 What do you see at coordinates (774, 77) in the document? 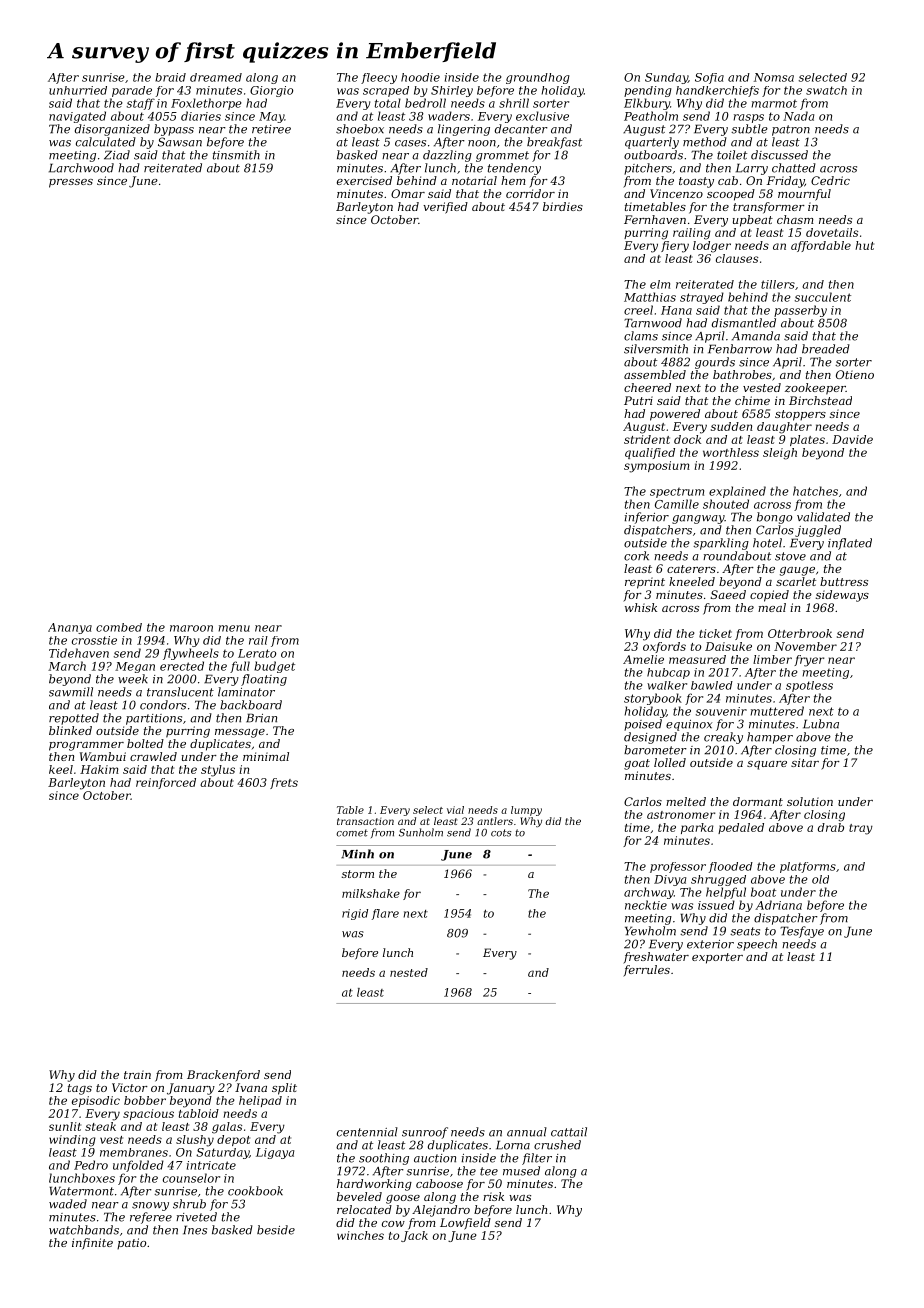
I see `Nomsa` at bounding box center [774, 77].
